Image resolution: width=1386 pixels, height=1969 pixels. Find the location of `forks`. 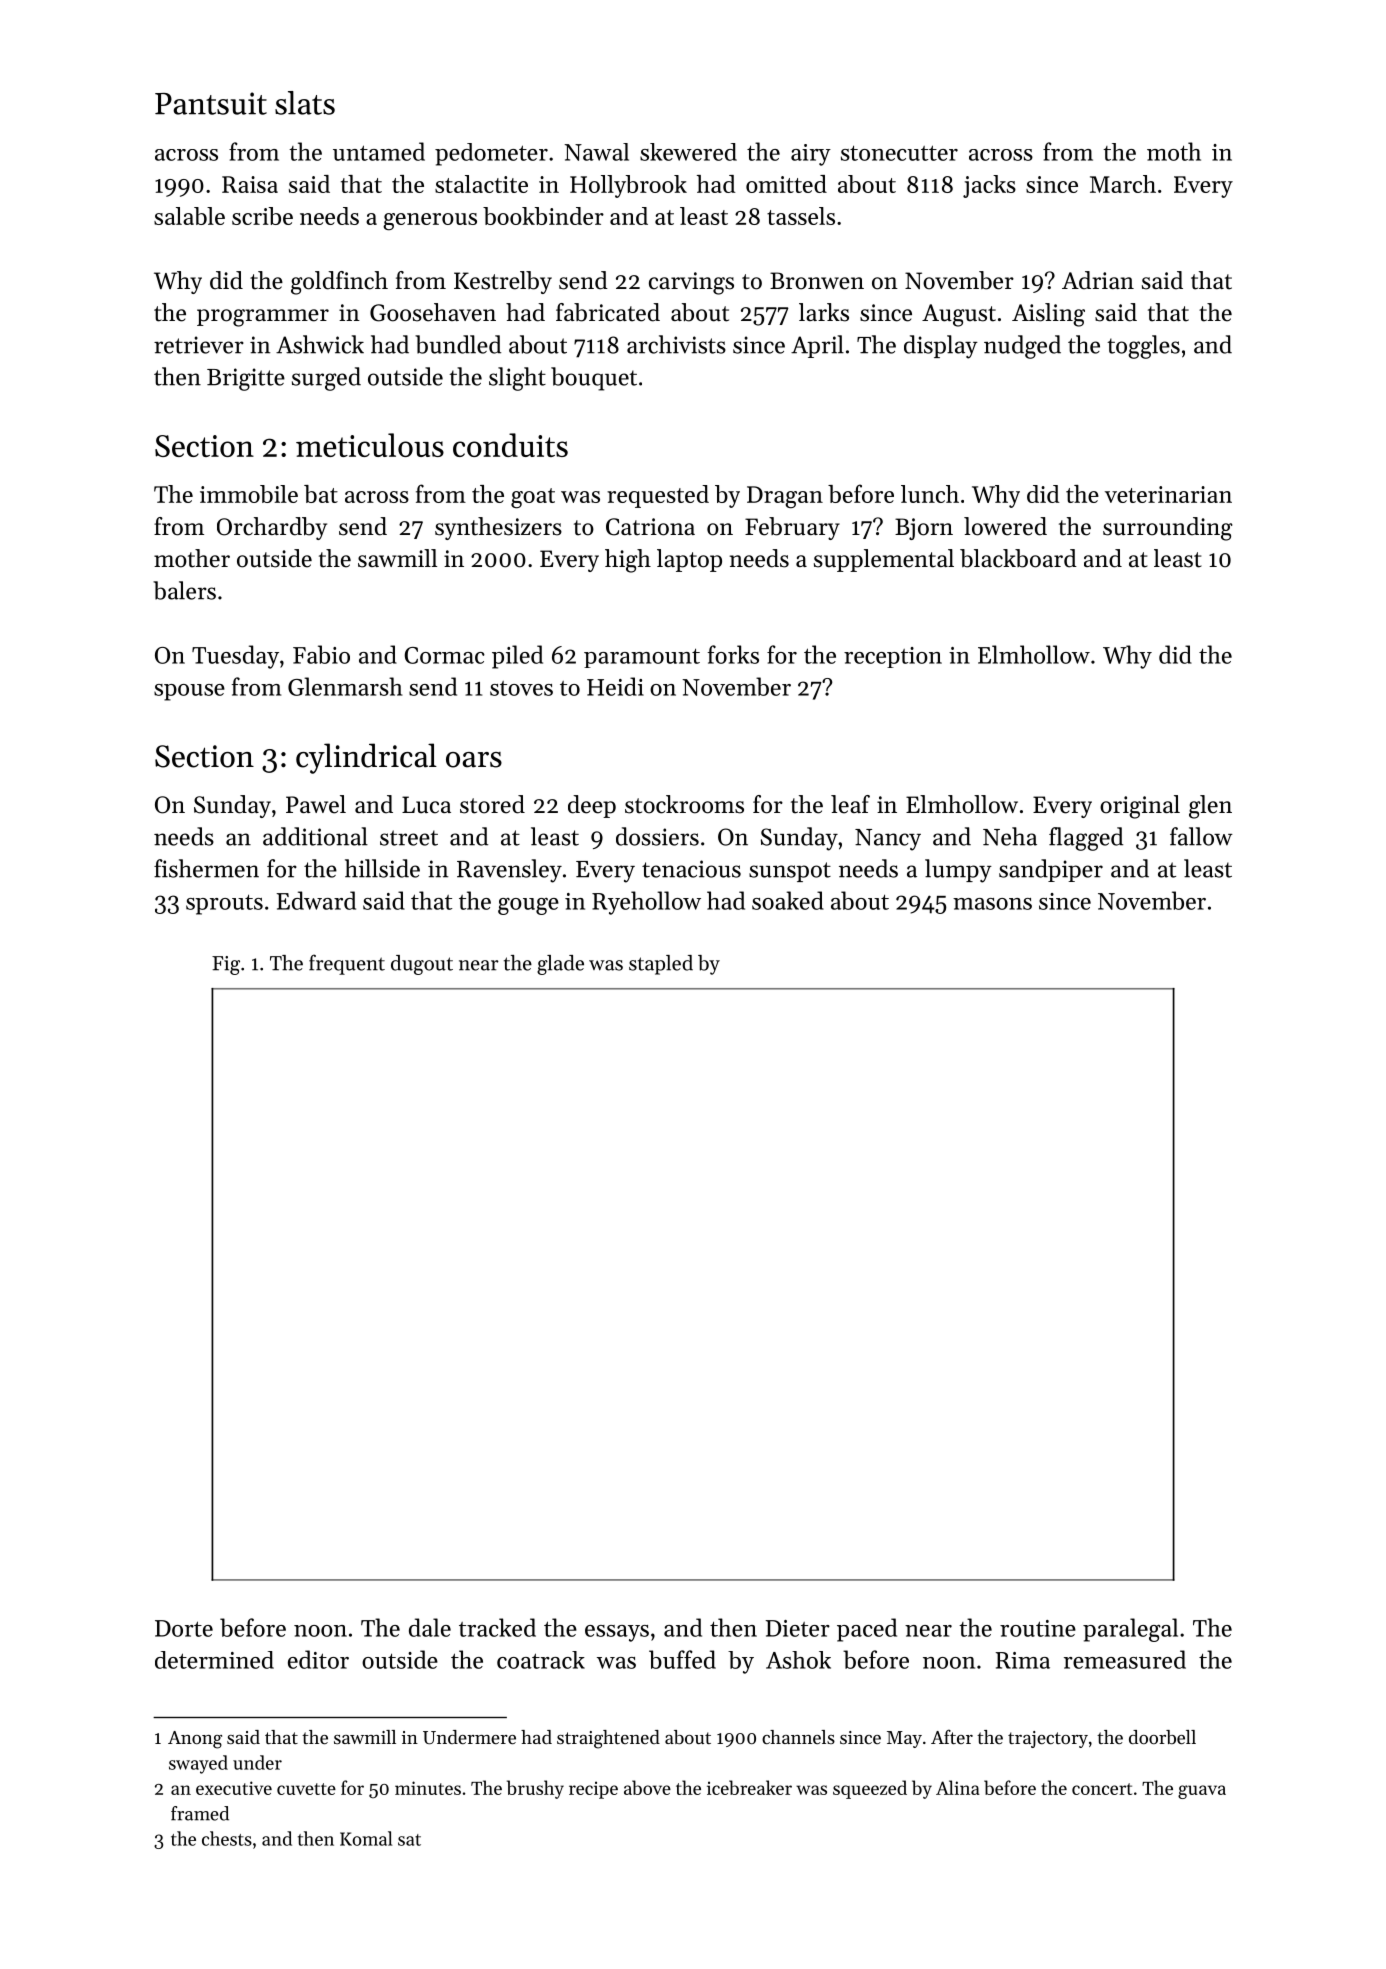

forks is located at coordinates (733, 654).
